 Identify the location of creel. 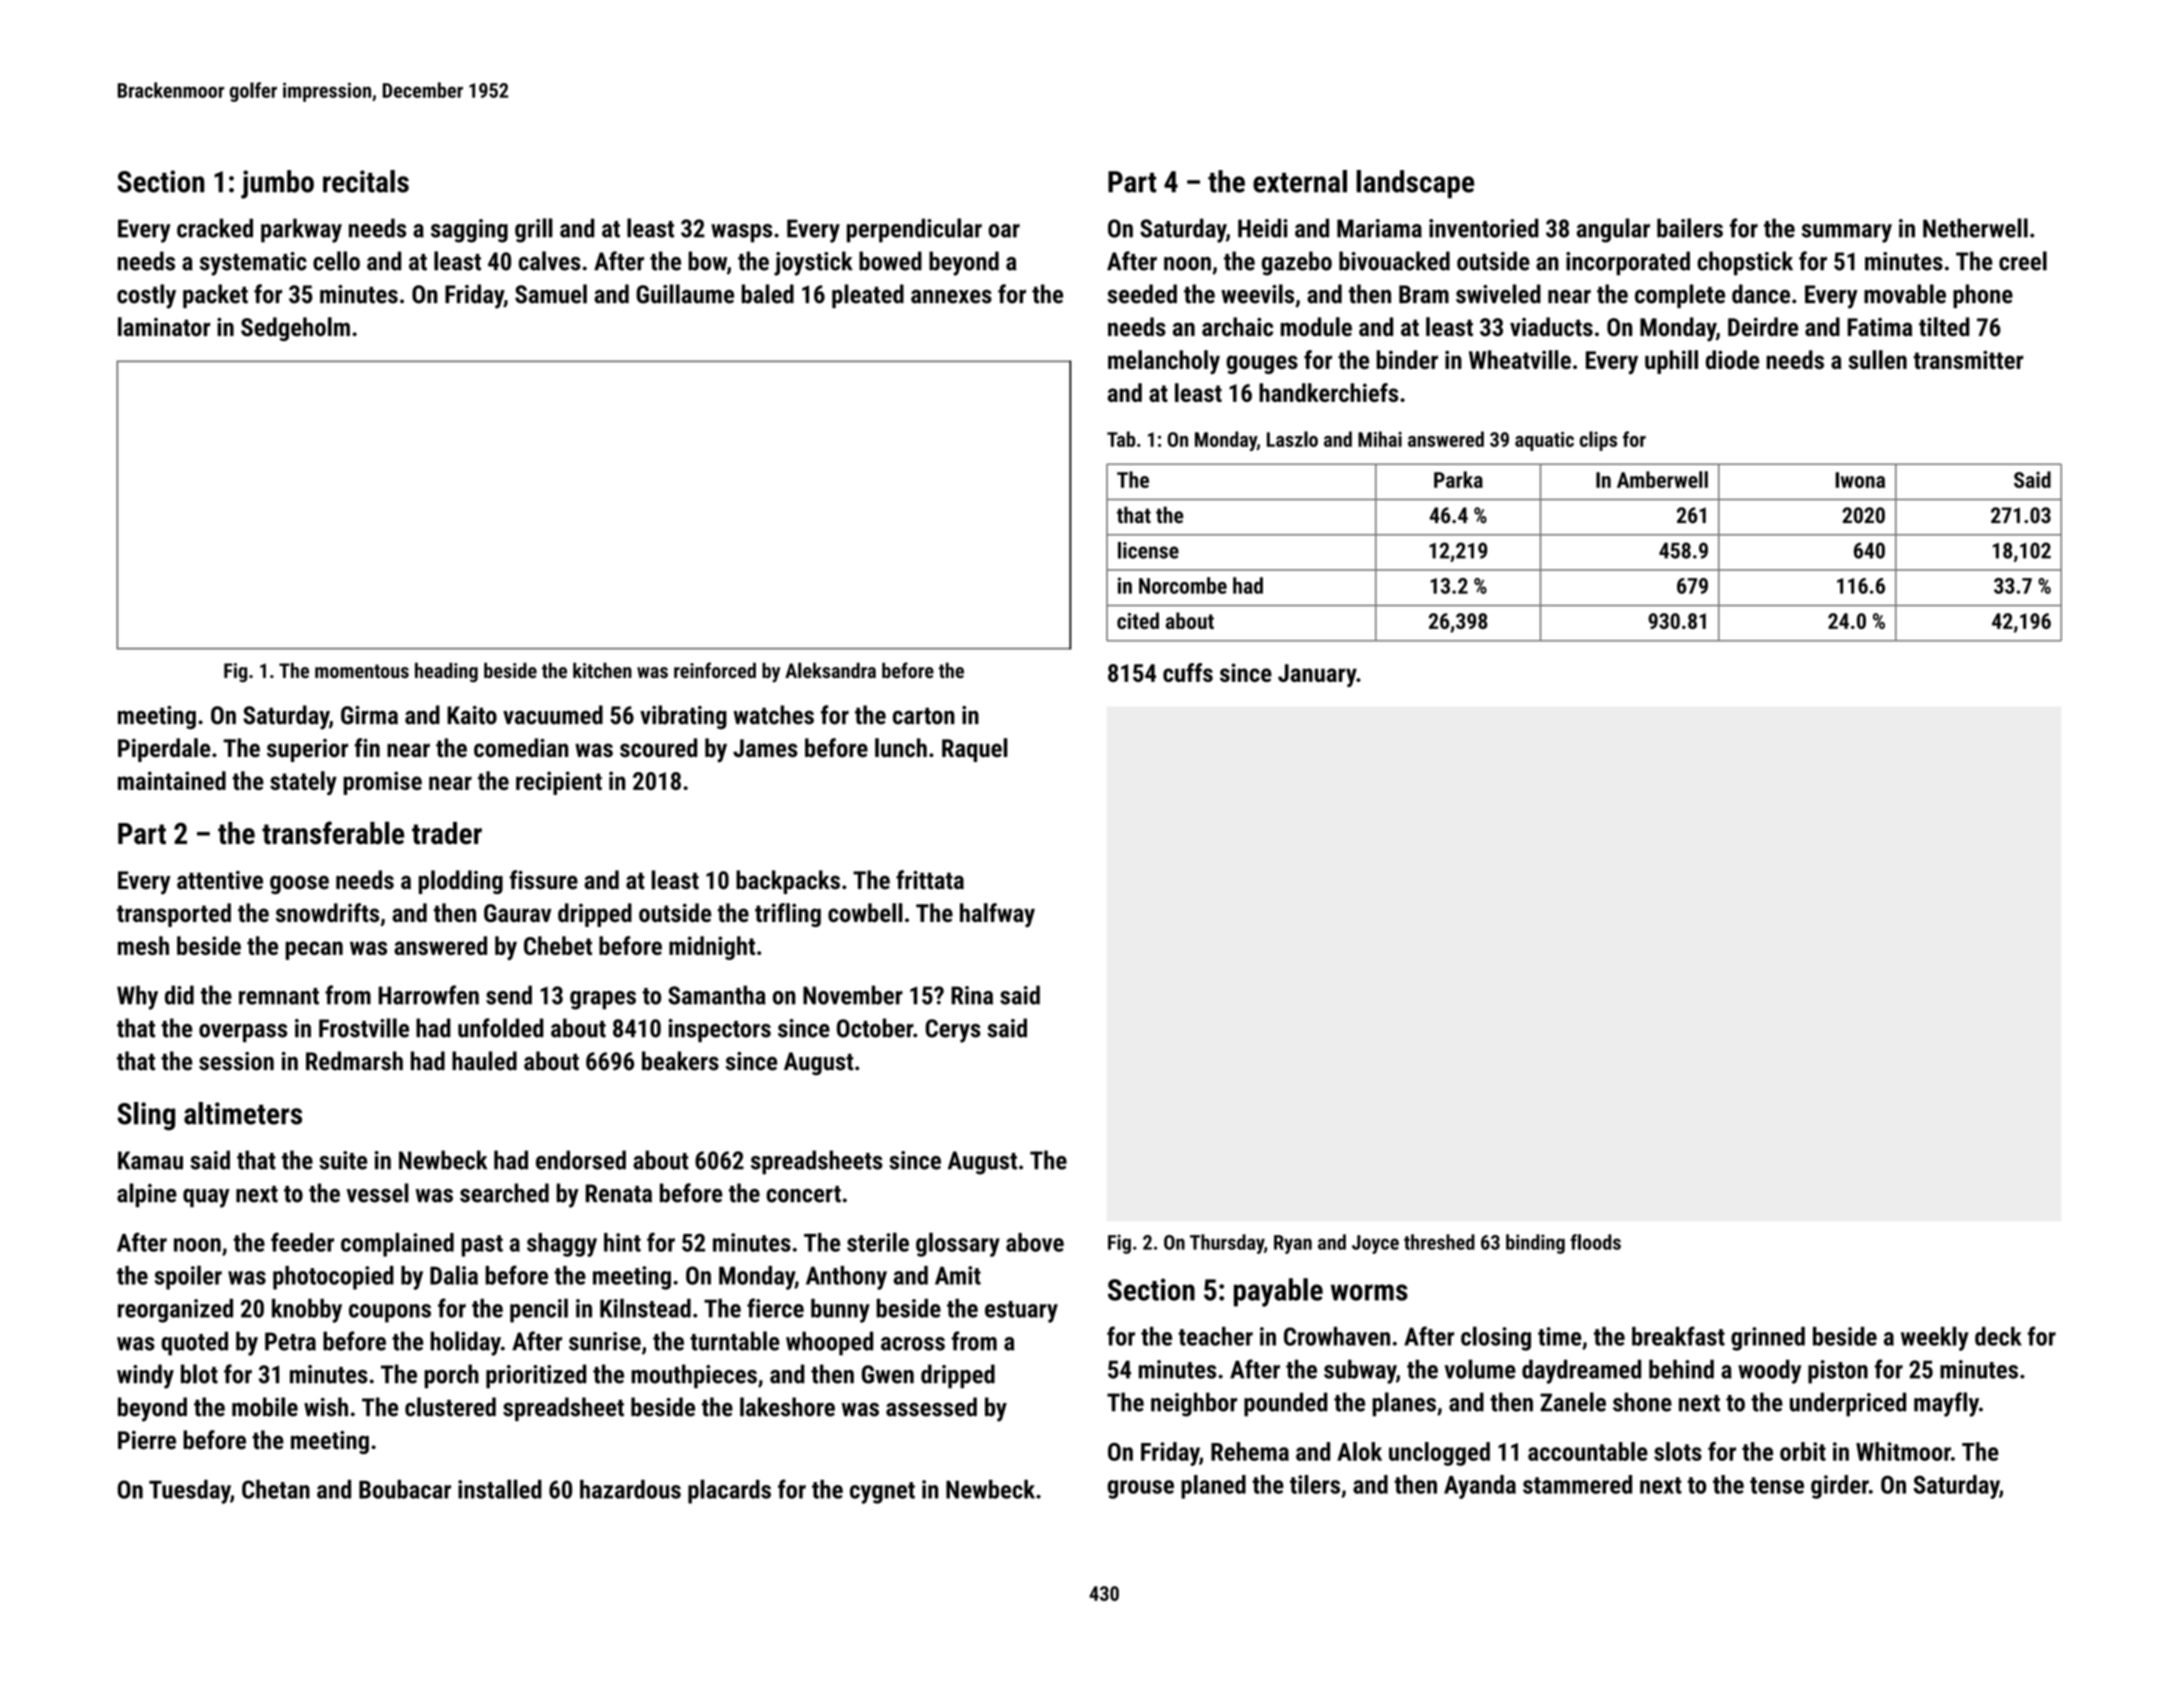
(2023, 261).
